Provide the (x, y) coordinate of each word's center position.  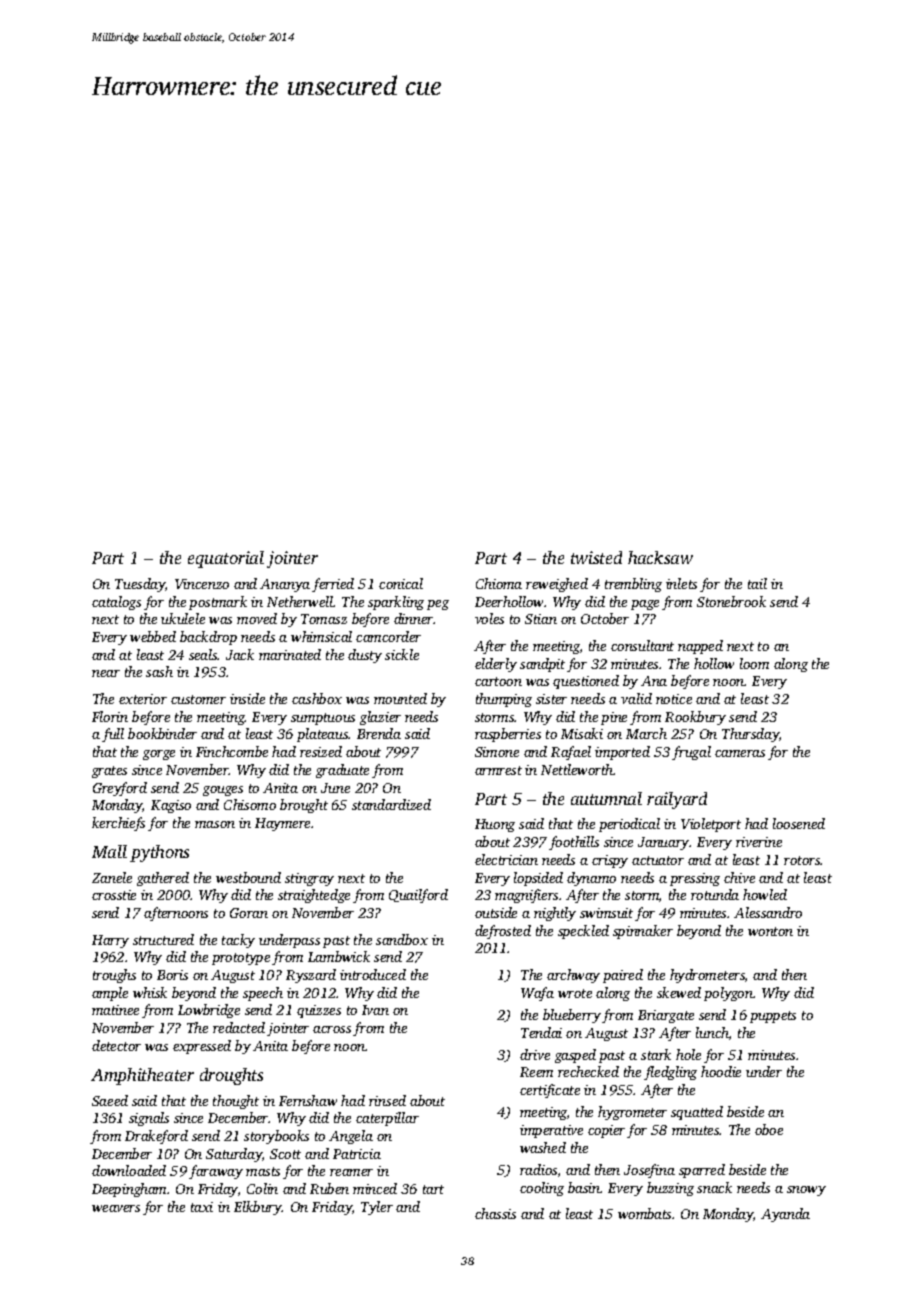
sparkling (396, 603)
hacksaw (660, 557)
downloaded (129, 1170)
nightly (555, 914)
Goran (249, 913)
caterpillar (387, 1119)
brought (304, 806)
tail (757, 583)
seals (203, 654)
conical (401, 583)
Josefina (649, 1171)
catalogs (116, 603)
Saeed (110, 1100)
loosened (799, 823)
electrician (506, 859)
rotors (802, 860)
